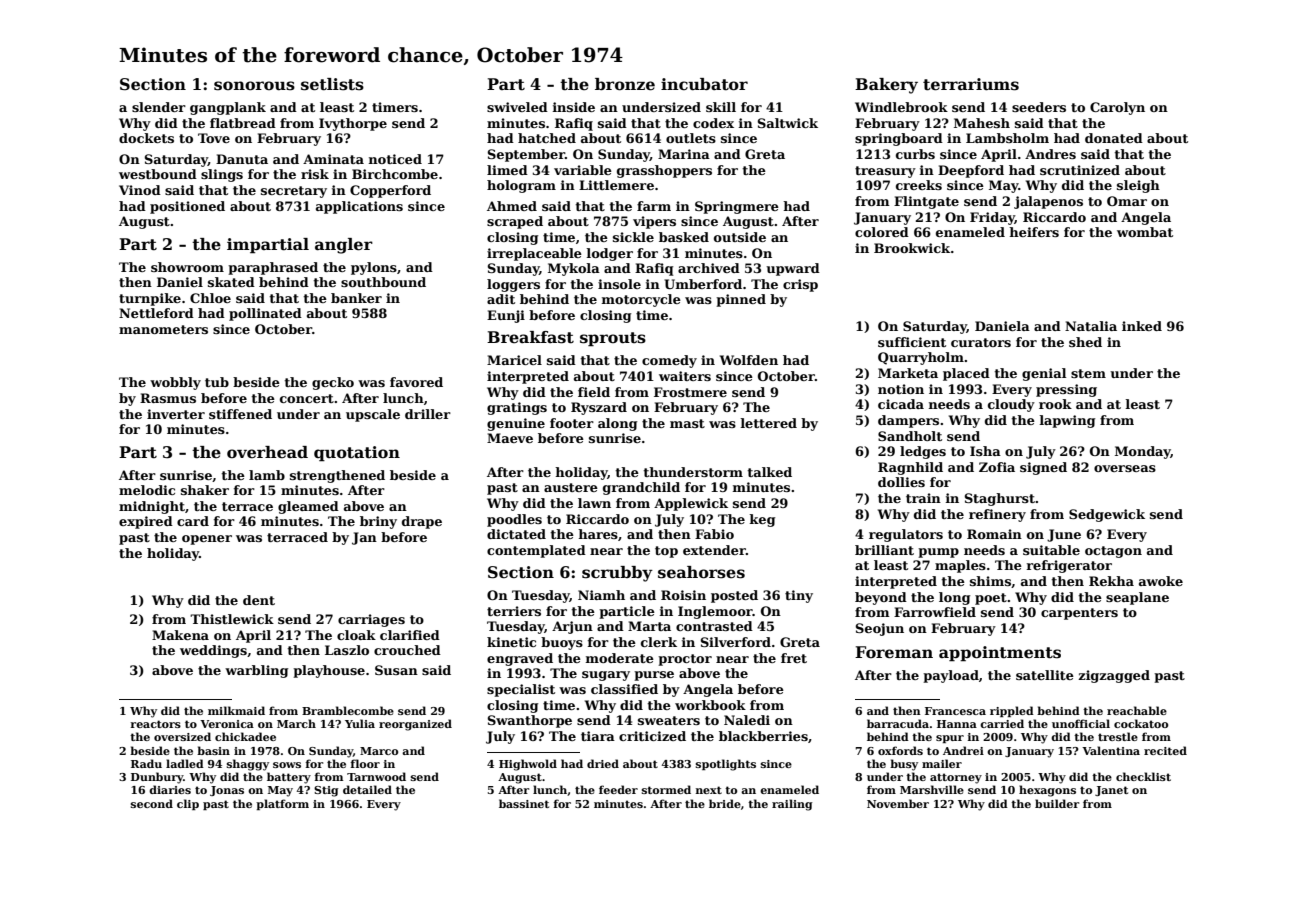 Image resolution: width=1308 pixels, height=924 pixels. I want to click on Flintgate, so click(926, 202).
